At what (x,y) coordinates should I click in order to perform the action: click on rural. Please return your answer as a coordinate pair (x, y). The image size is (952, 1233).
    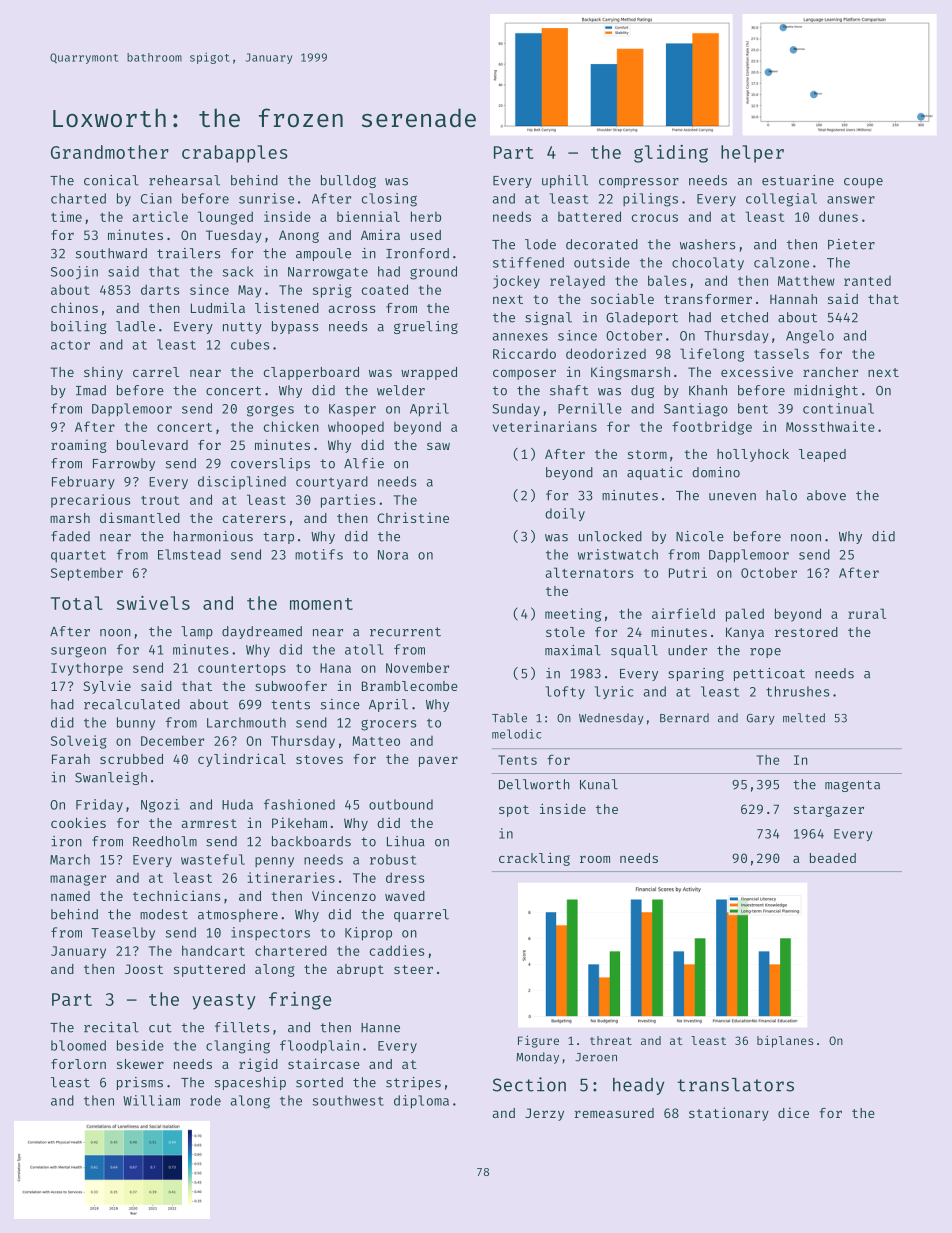
    Looking at the image, I should click on (867, 613).
